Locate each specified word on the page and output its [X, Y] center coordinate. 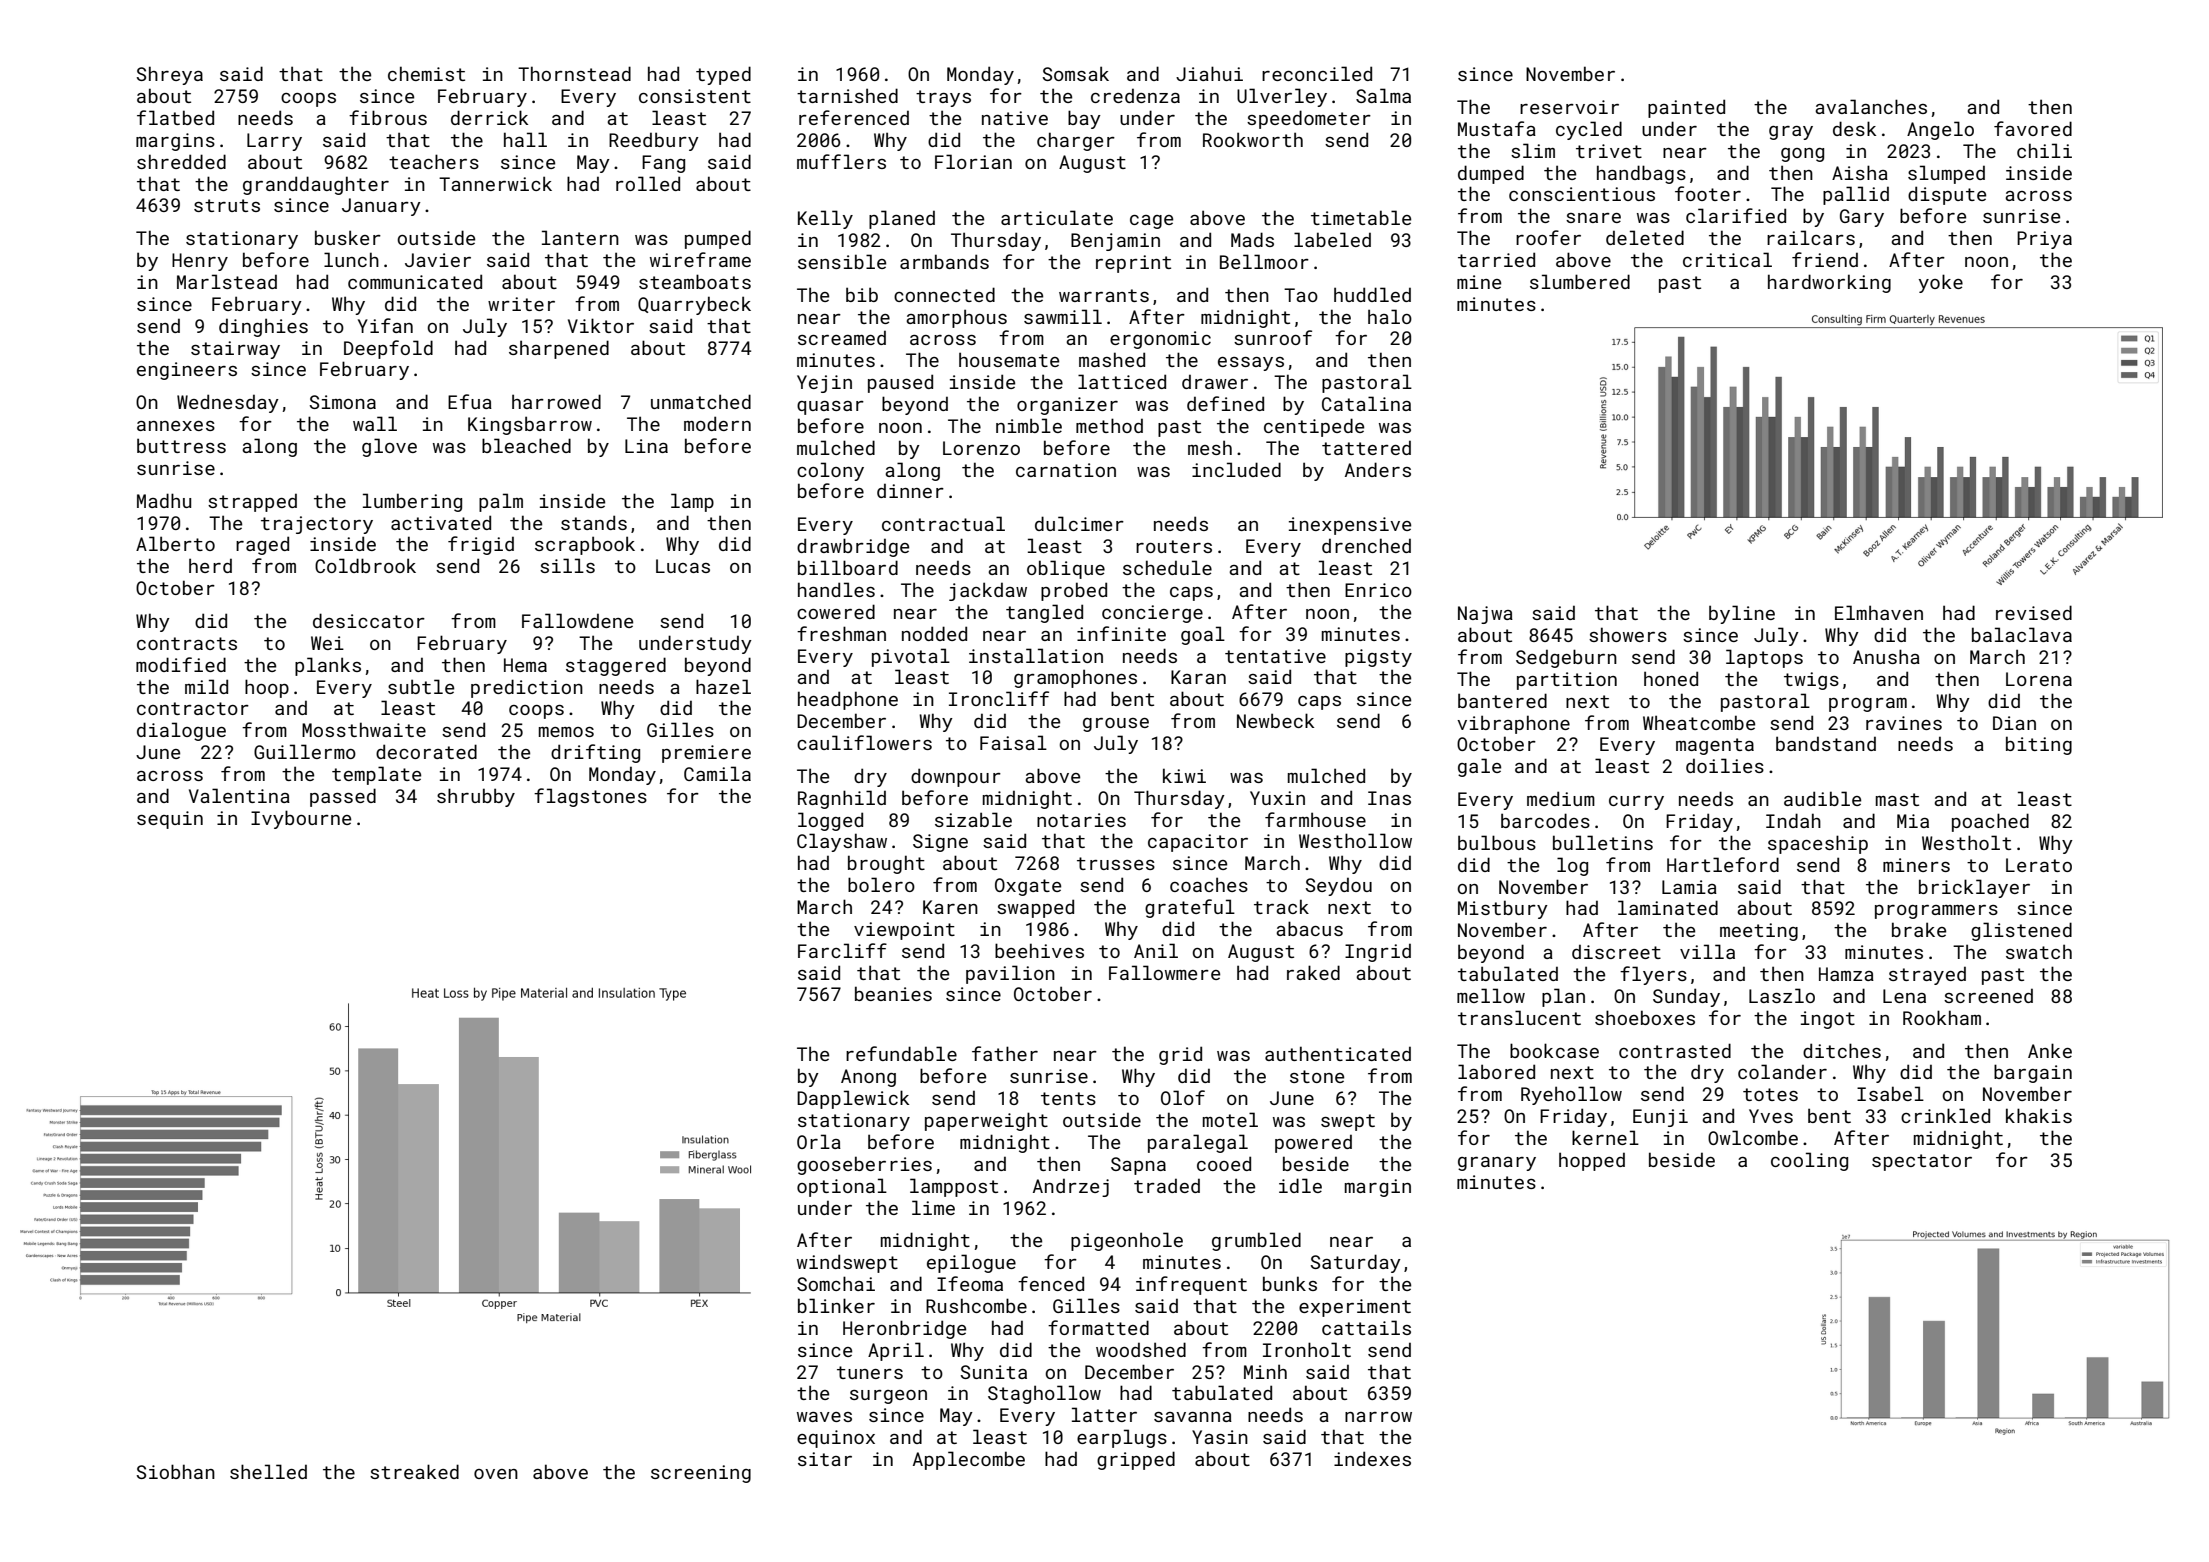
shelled [268, 1471]
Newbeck [1275, 720]
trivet [1609, 151]
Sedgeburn [1566, 658]
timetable [1361, 217]
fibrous [388, 117]
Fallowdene [577, 620]
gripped [1136, 1460]
